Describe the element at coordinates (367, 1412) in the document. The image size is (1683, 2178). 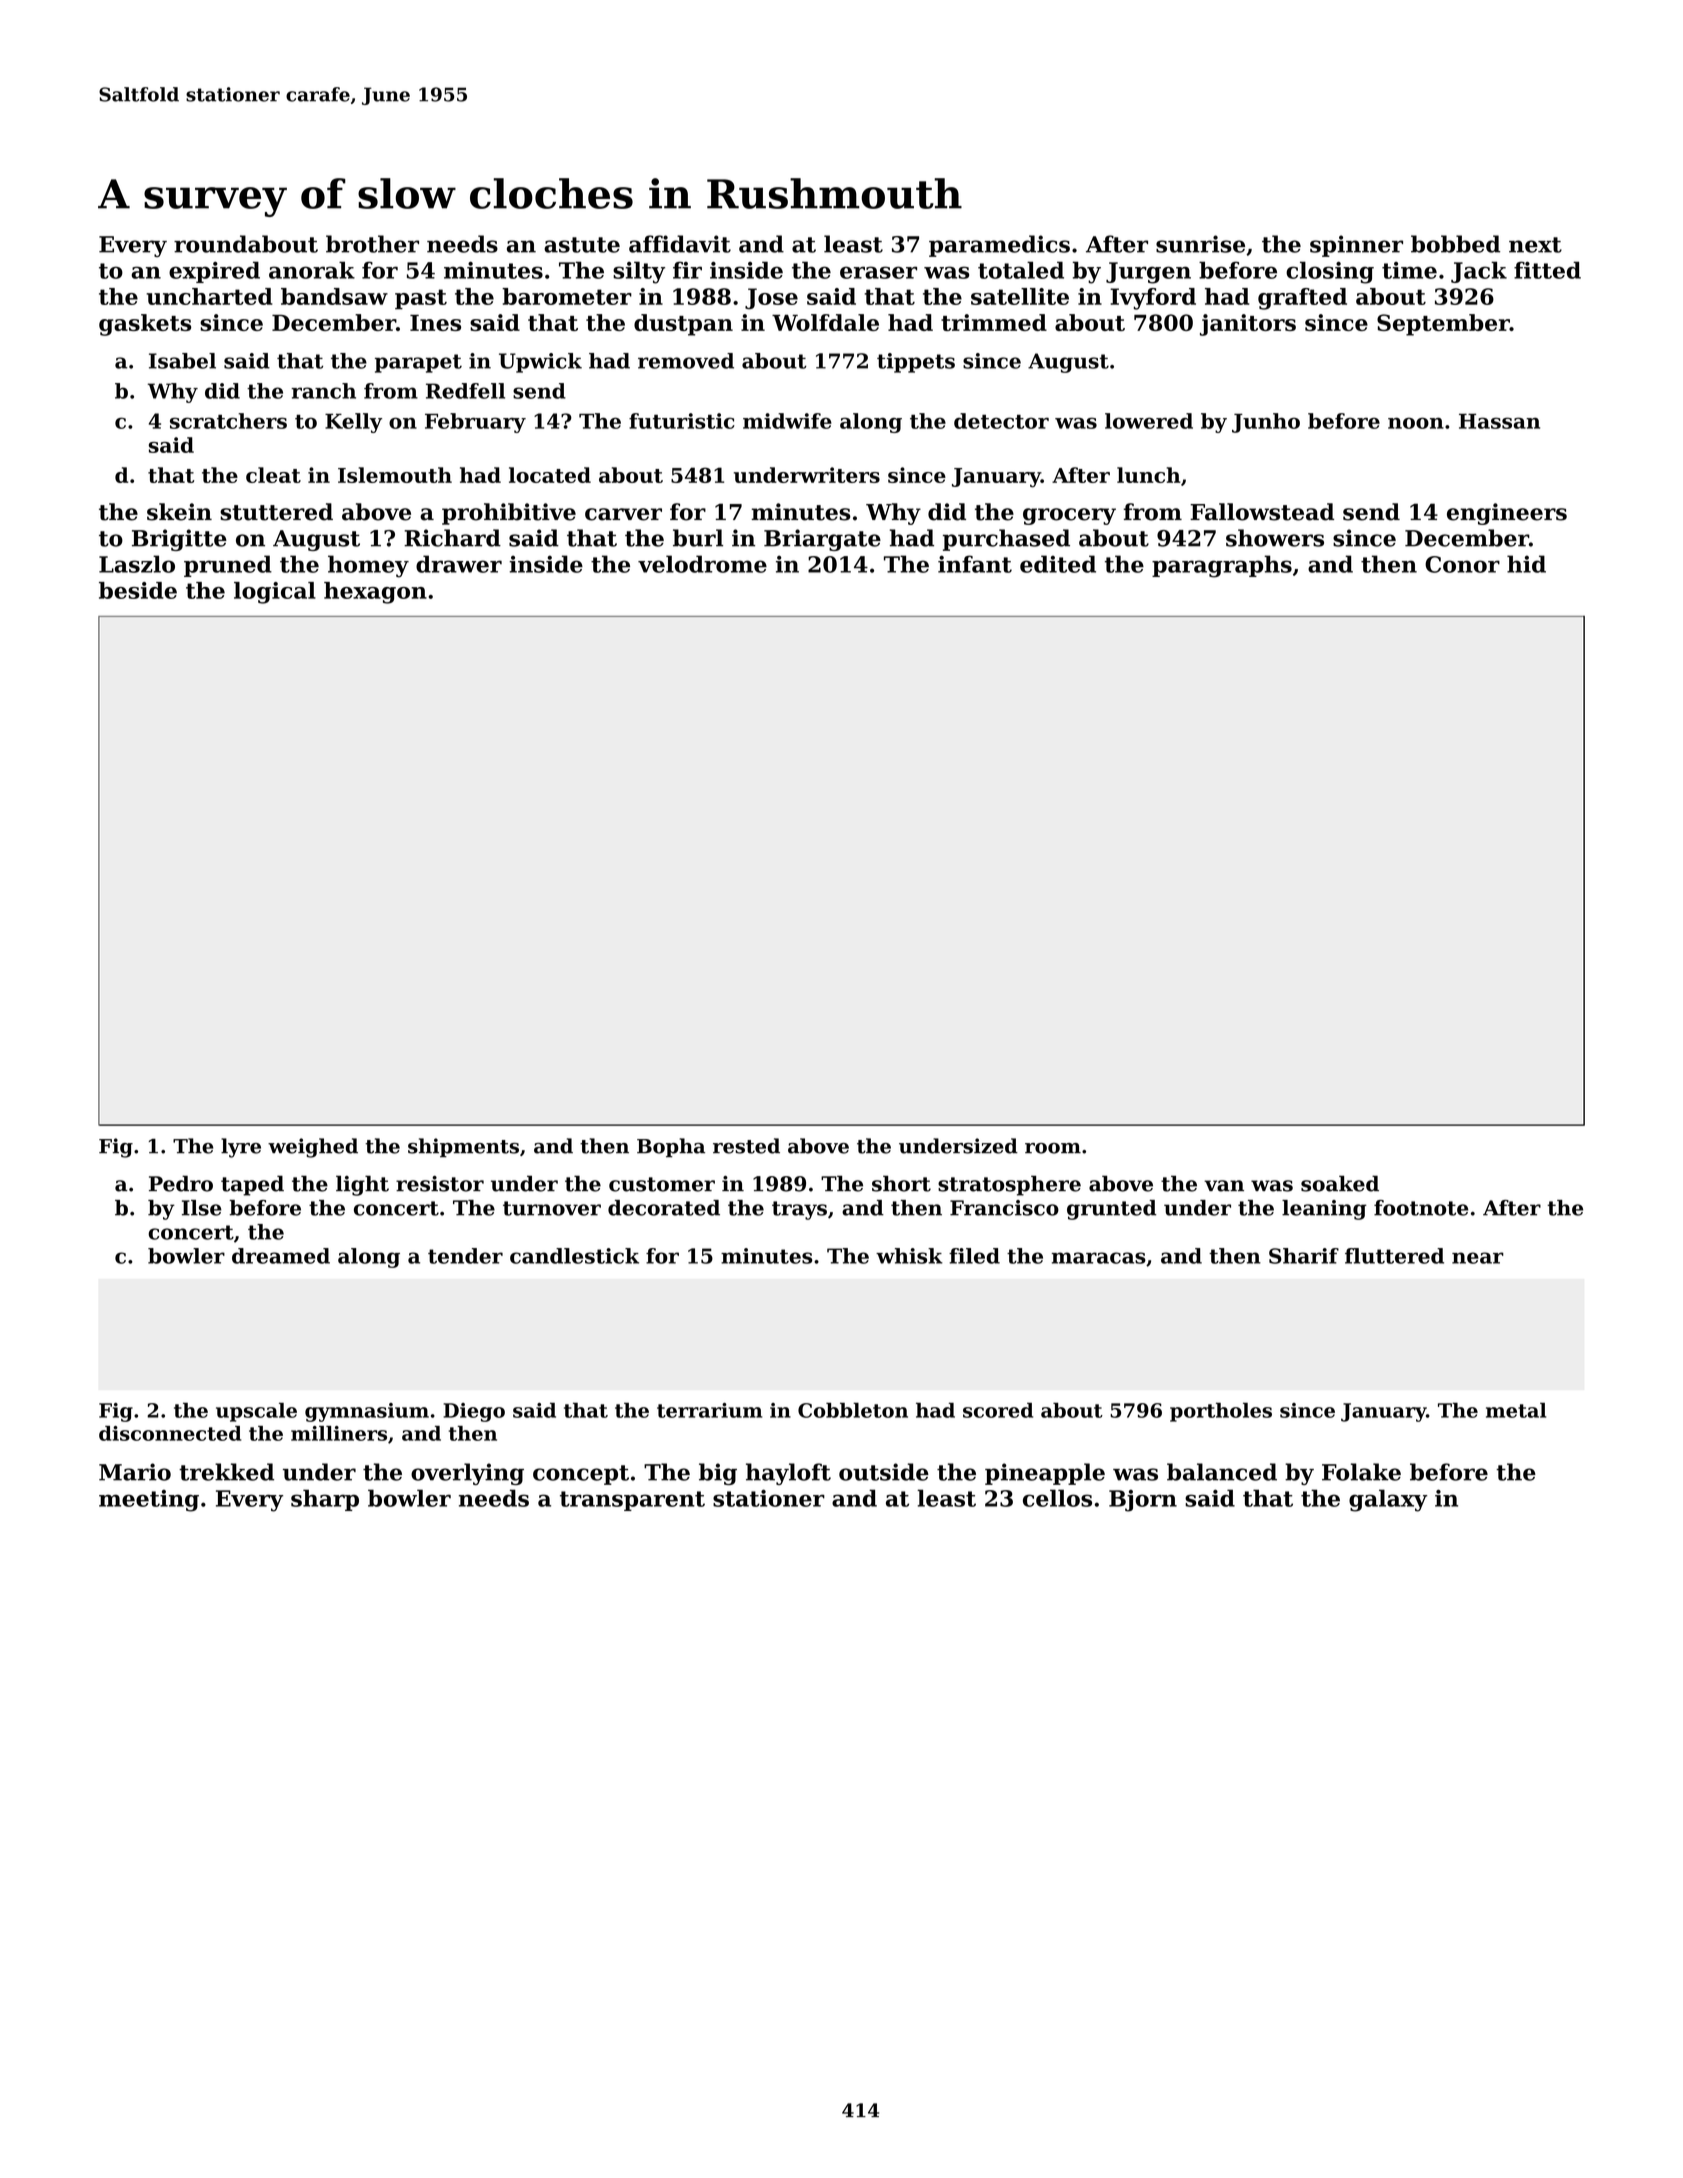
I see `gymnasium` at that location.
